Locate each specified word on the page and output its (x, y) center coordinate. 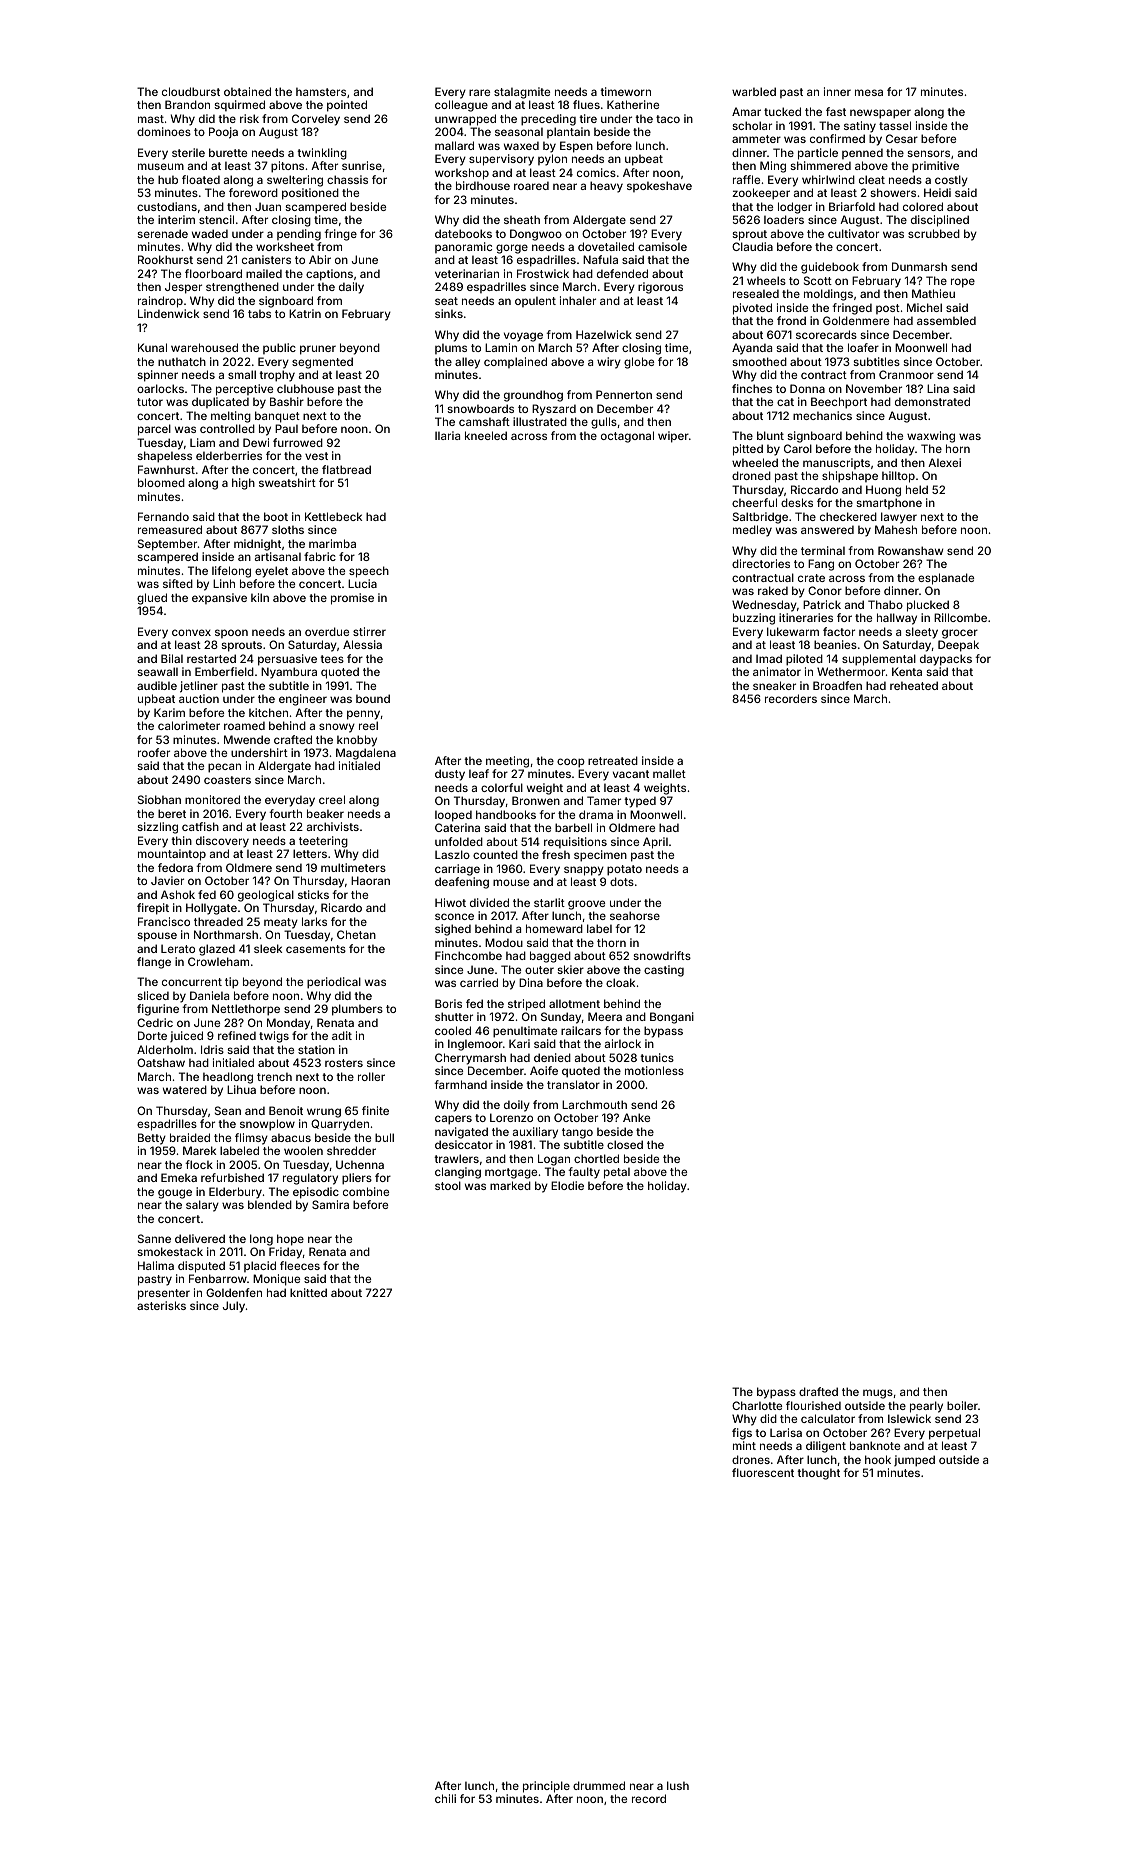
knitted (308, 1292)
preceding (548, 120)
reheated (914, 685)
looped (453, 816)
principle (546, 1787)
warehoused (204, 347)
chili (445, 1798)
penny (363, 715)
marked (510, 1185)
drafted (818, 1391)
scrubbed (934, 233)
